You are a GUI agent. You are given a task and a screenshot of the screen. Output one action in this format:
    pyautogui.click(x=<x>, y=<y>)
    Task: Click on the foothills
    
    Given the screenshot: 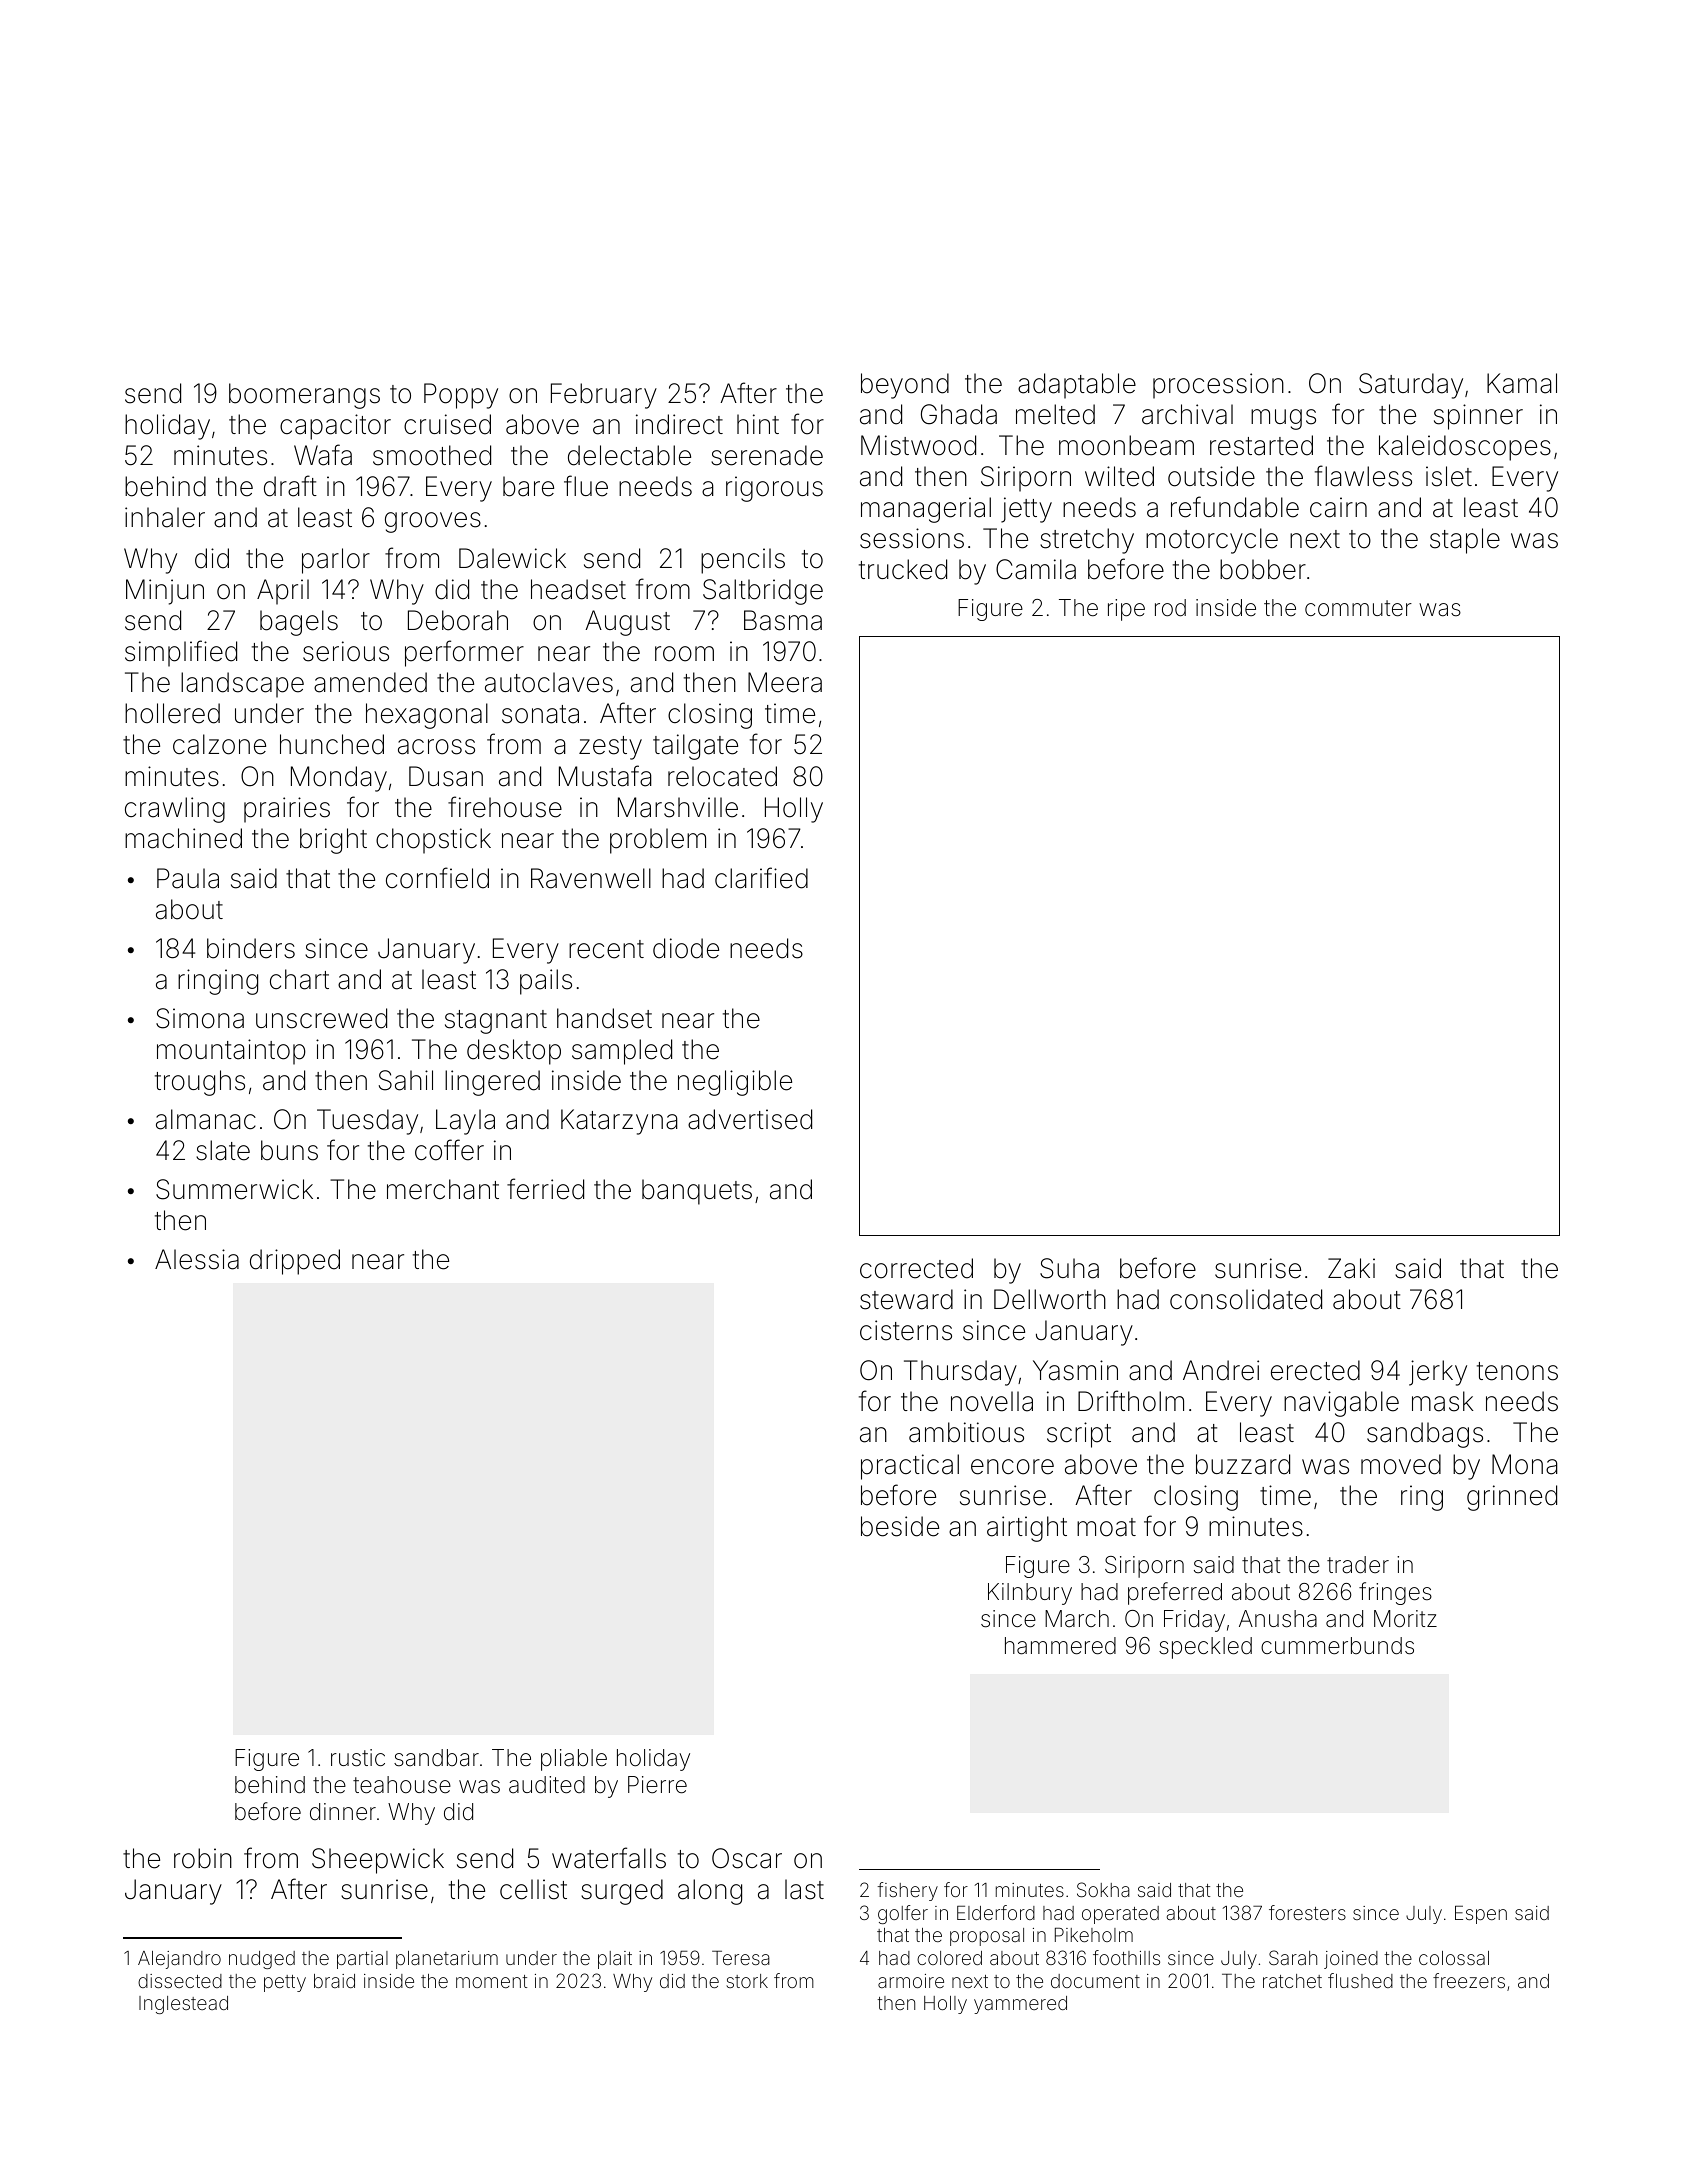 What is the action you would take?
    pyautogui.click(x=1126, y=1957)
